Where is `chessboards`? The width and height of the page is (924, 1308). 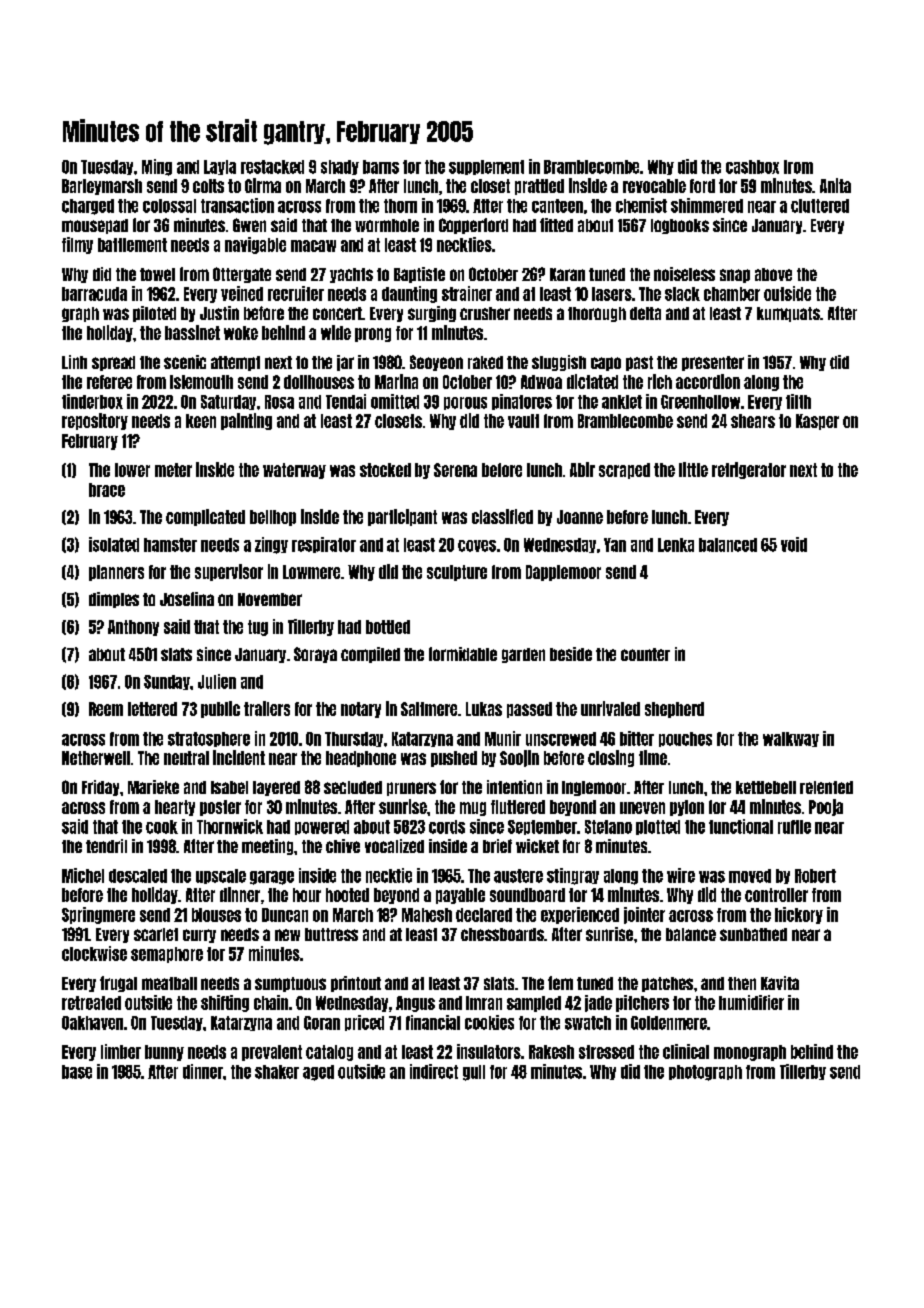
chessboards is located at coordinates (502, 934).
